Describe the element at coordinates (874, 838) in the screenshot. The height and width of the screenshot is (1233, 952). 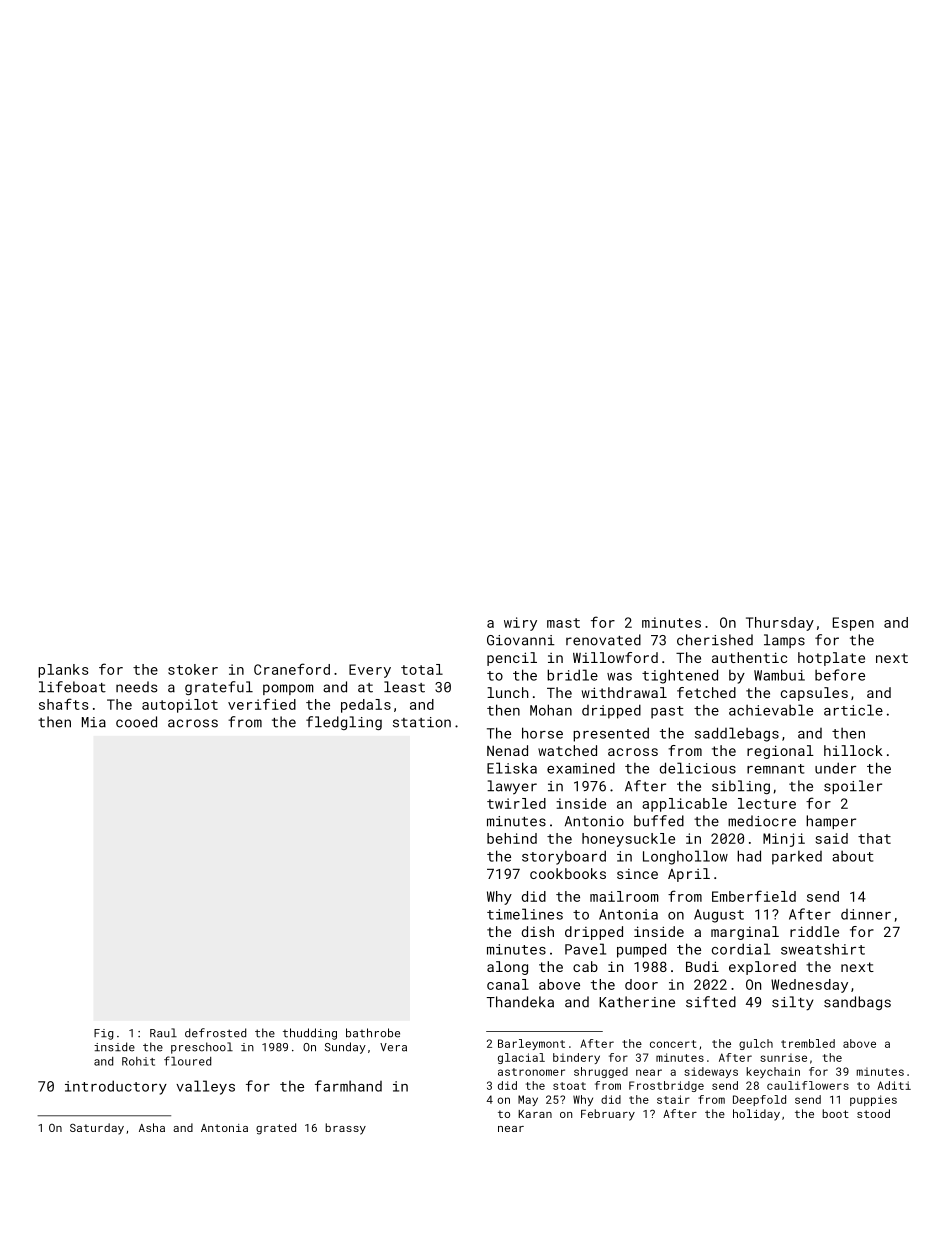
I see `that` at that location.
